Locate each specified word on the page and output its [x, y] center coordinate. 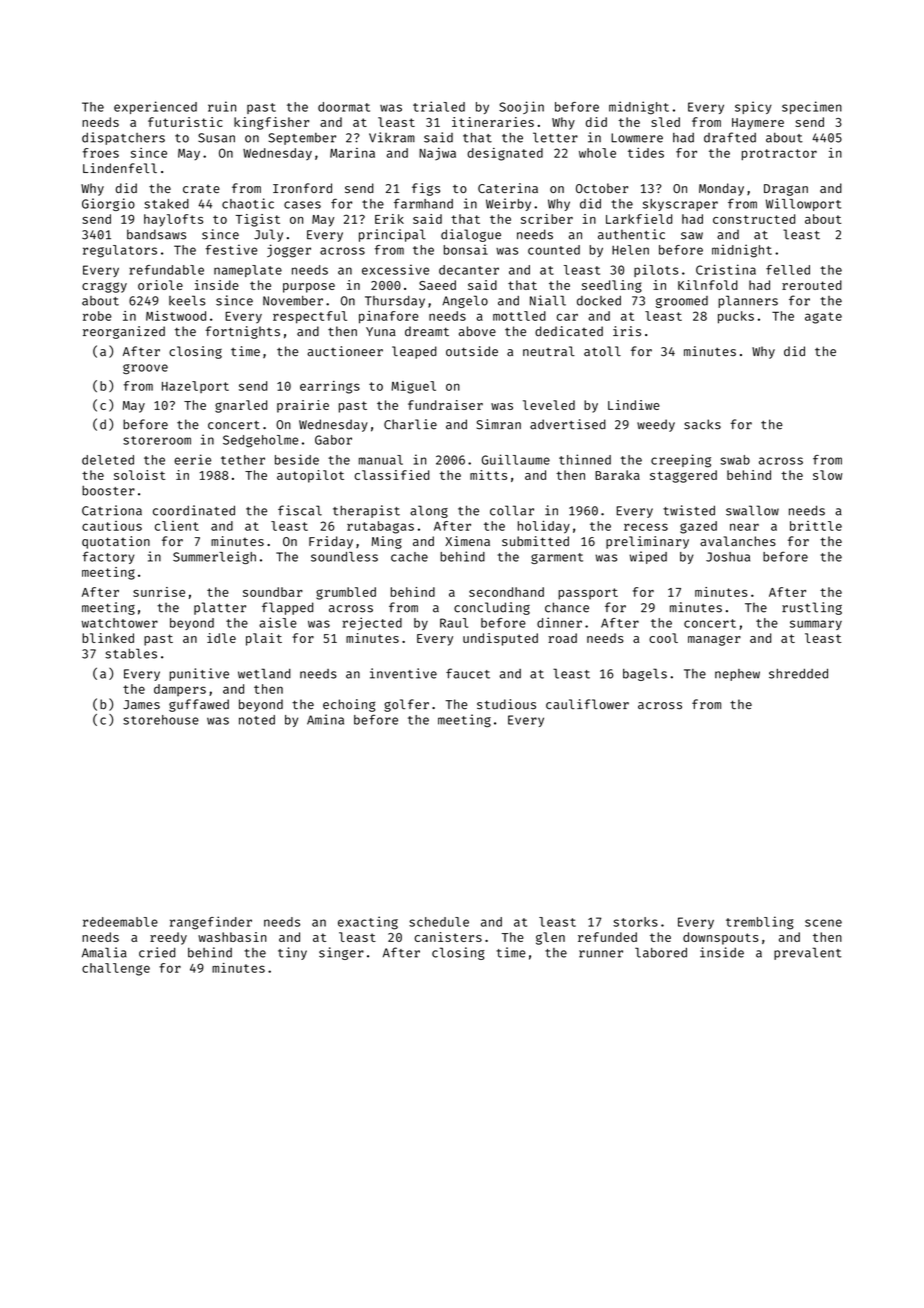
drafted [730, 137]
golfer [406, 705]
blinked [108, 638]
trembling [760, 923]
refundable [166, 270]
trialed [439, 106]
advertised [568, 424]
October [602, 188]
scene [823, 923]
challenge [116, 969]
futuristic [185, 122]
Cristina [726, 269]
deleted [108, 460]
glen [550, 938]
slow [827, 475]
